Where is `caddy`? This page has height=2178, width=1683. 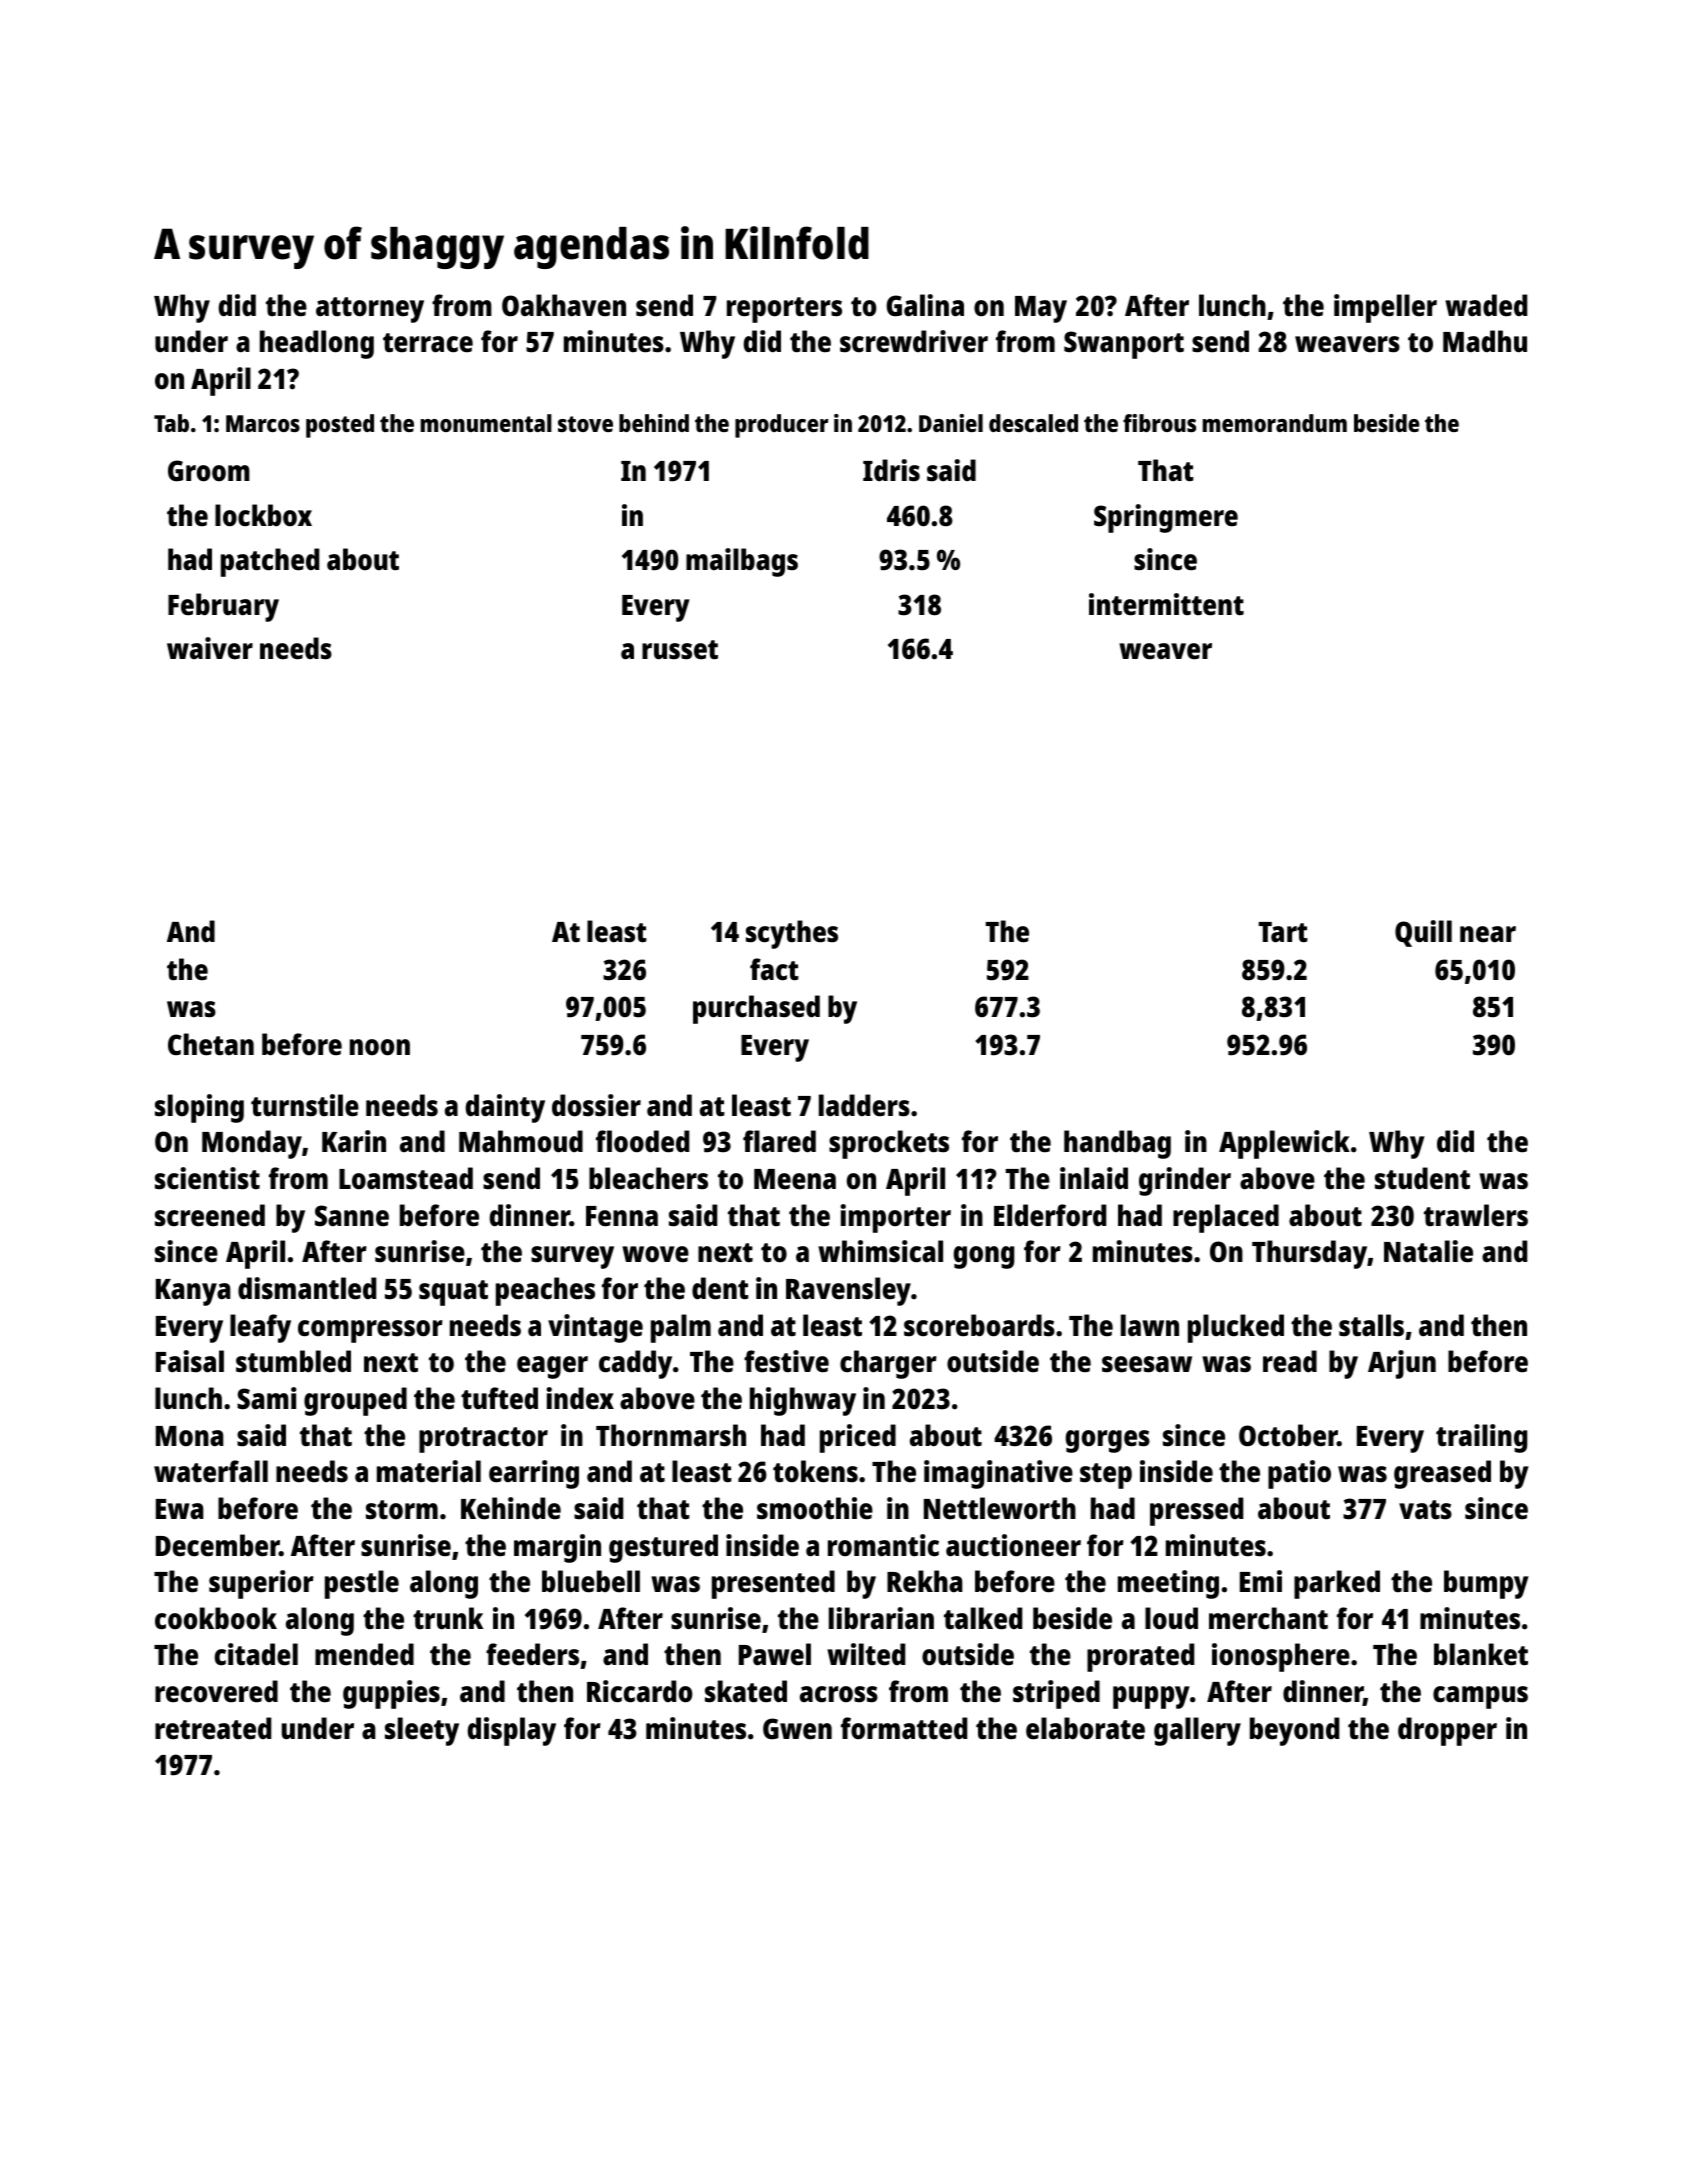
caddy is located at coordinates (635, 1364).
